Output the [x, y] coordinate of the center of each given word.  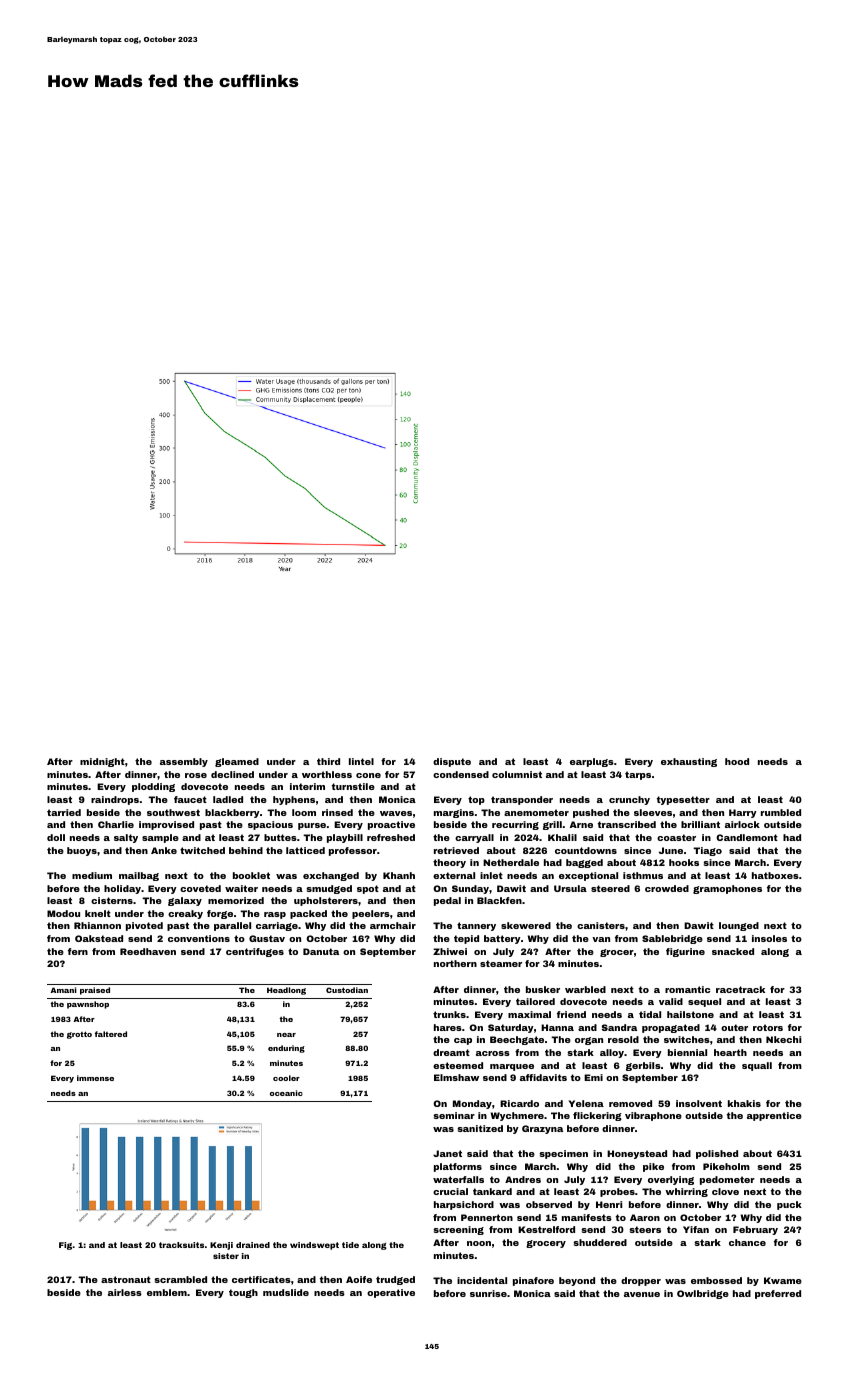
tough [243, 1293]
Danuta [321, 951]
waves [396, 813]
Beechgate [517, 1040]
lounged [739, 926]
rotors [768, 1027]
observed [549, 1204]
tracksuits [181, 1245]
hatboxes [775, 875]
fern [78, 951]
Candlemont [747, 837]
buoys [82, 851]
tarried [64, 812]
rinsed [337, 812]
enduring [286, 1049]
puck [789, 1205]
